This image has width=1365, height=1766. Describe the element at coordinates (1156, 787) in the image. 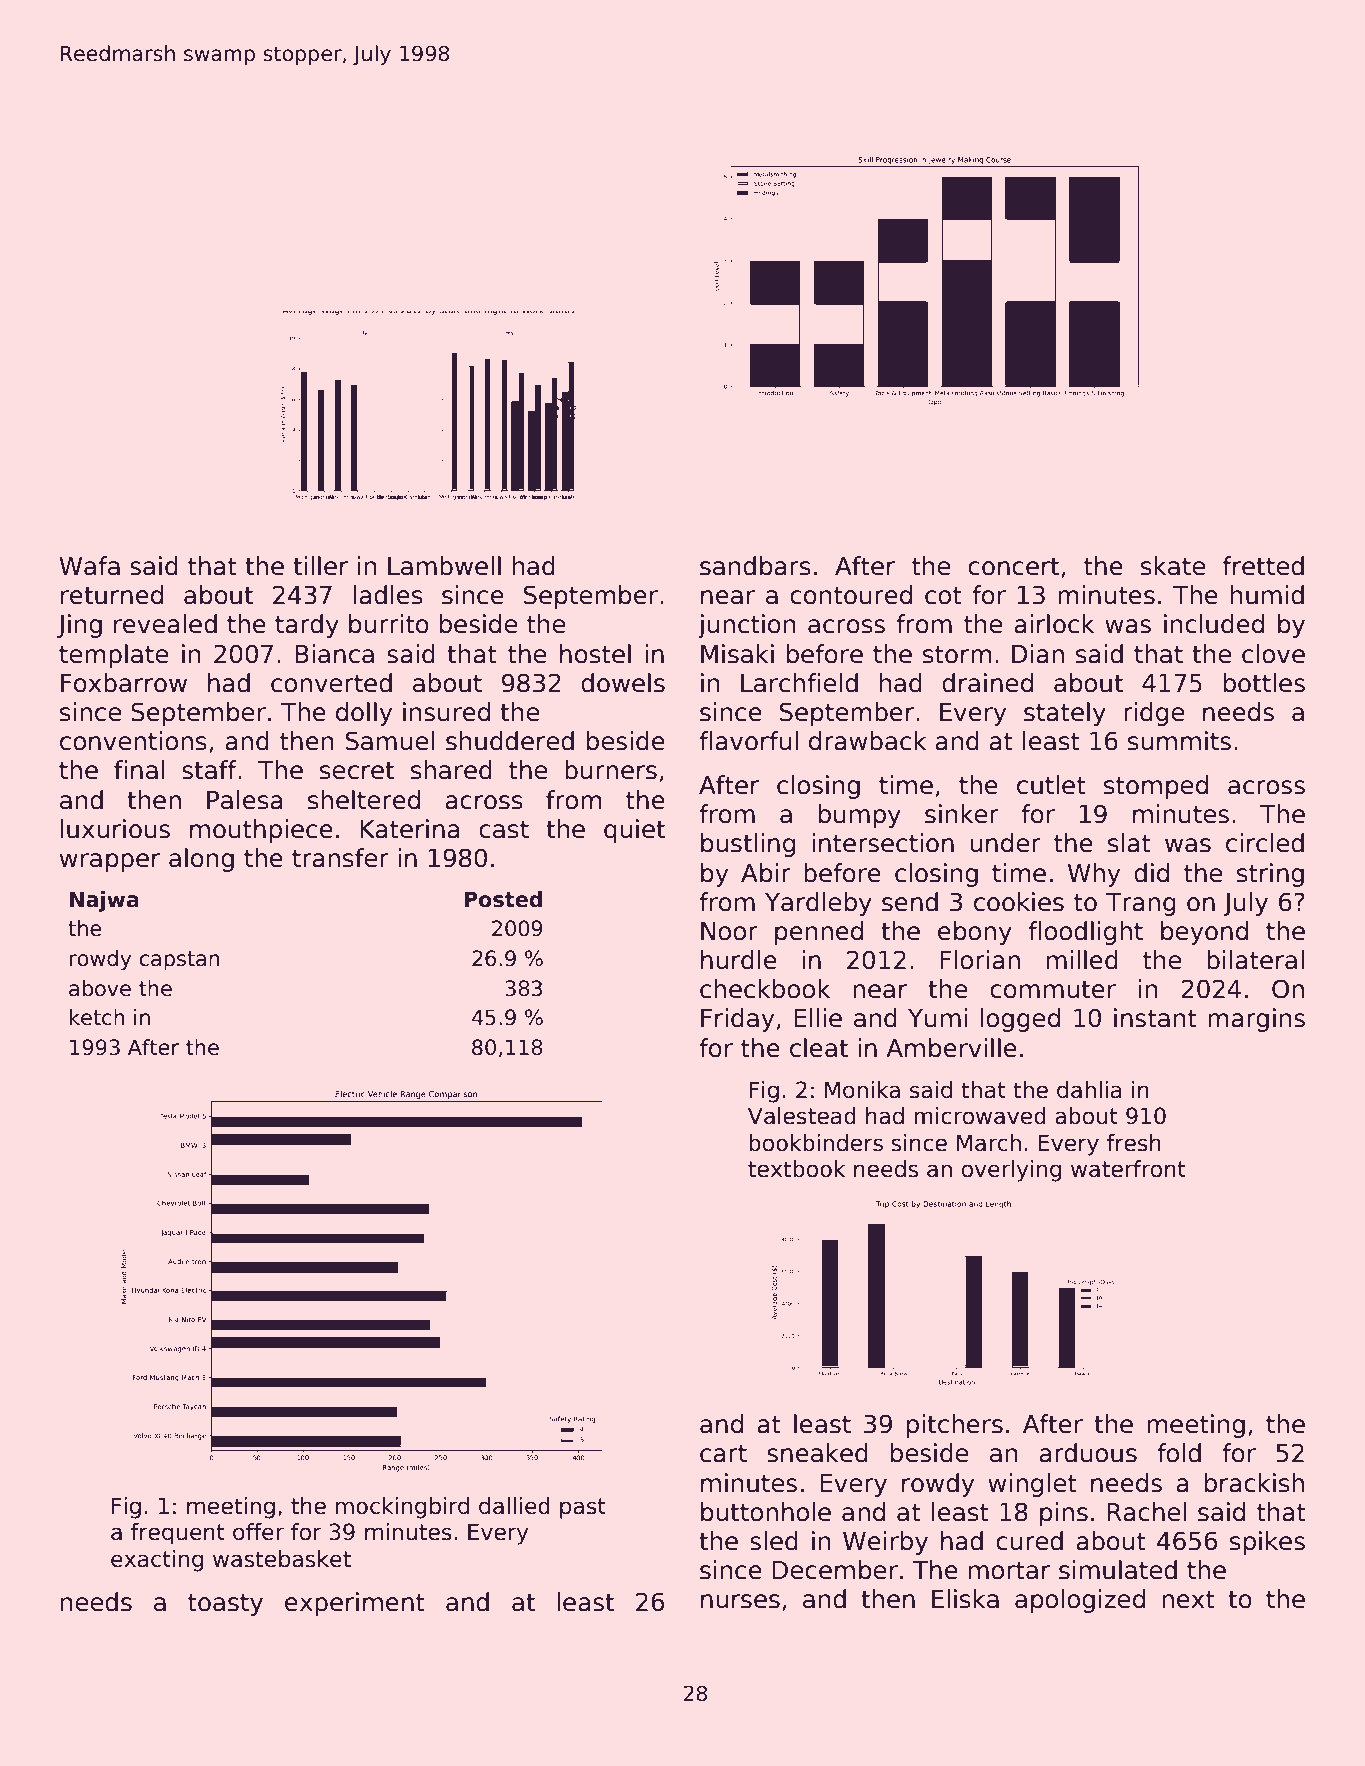

I see `stomped` at that location.
